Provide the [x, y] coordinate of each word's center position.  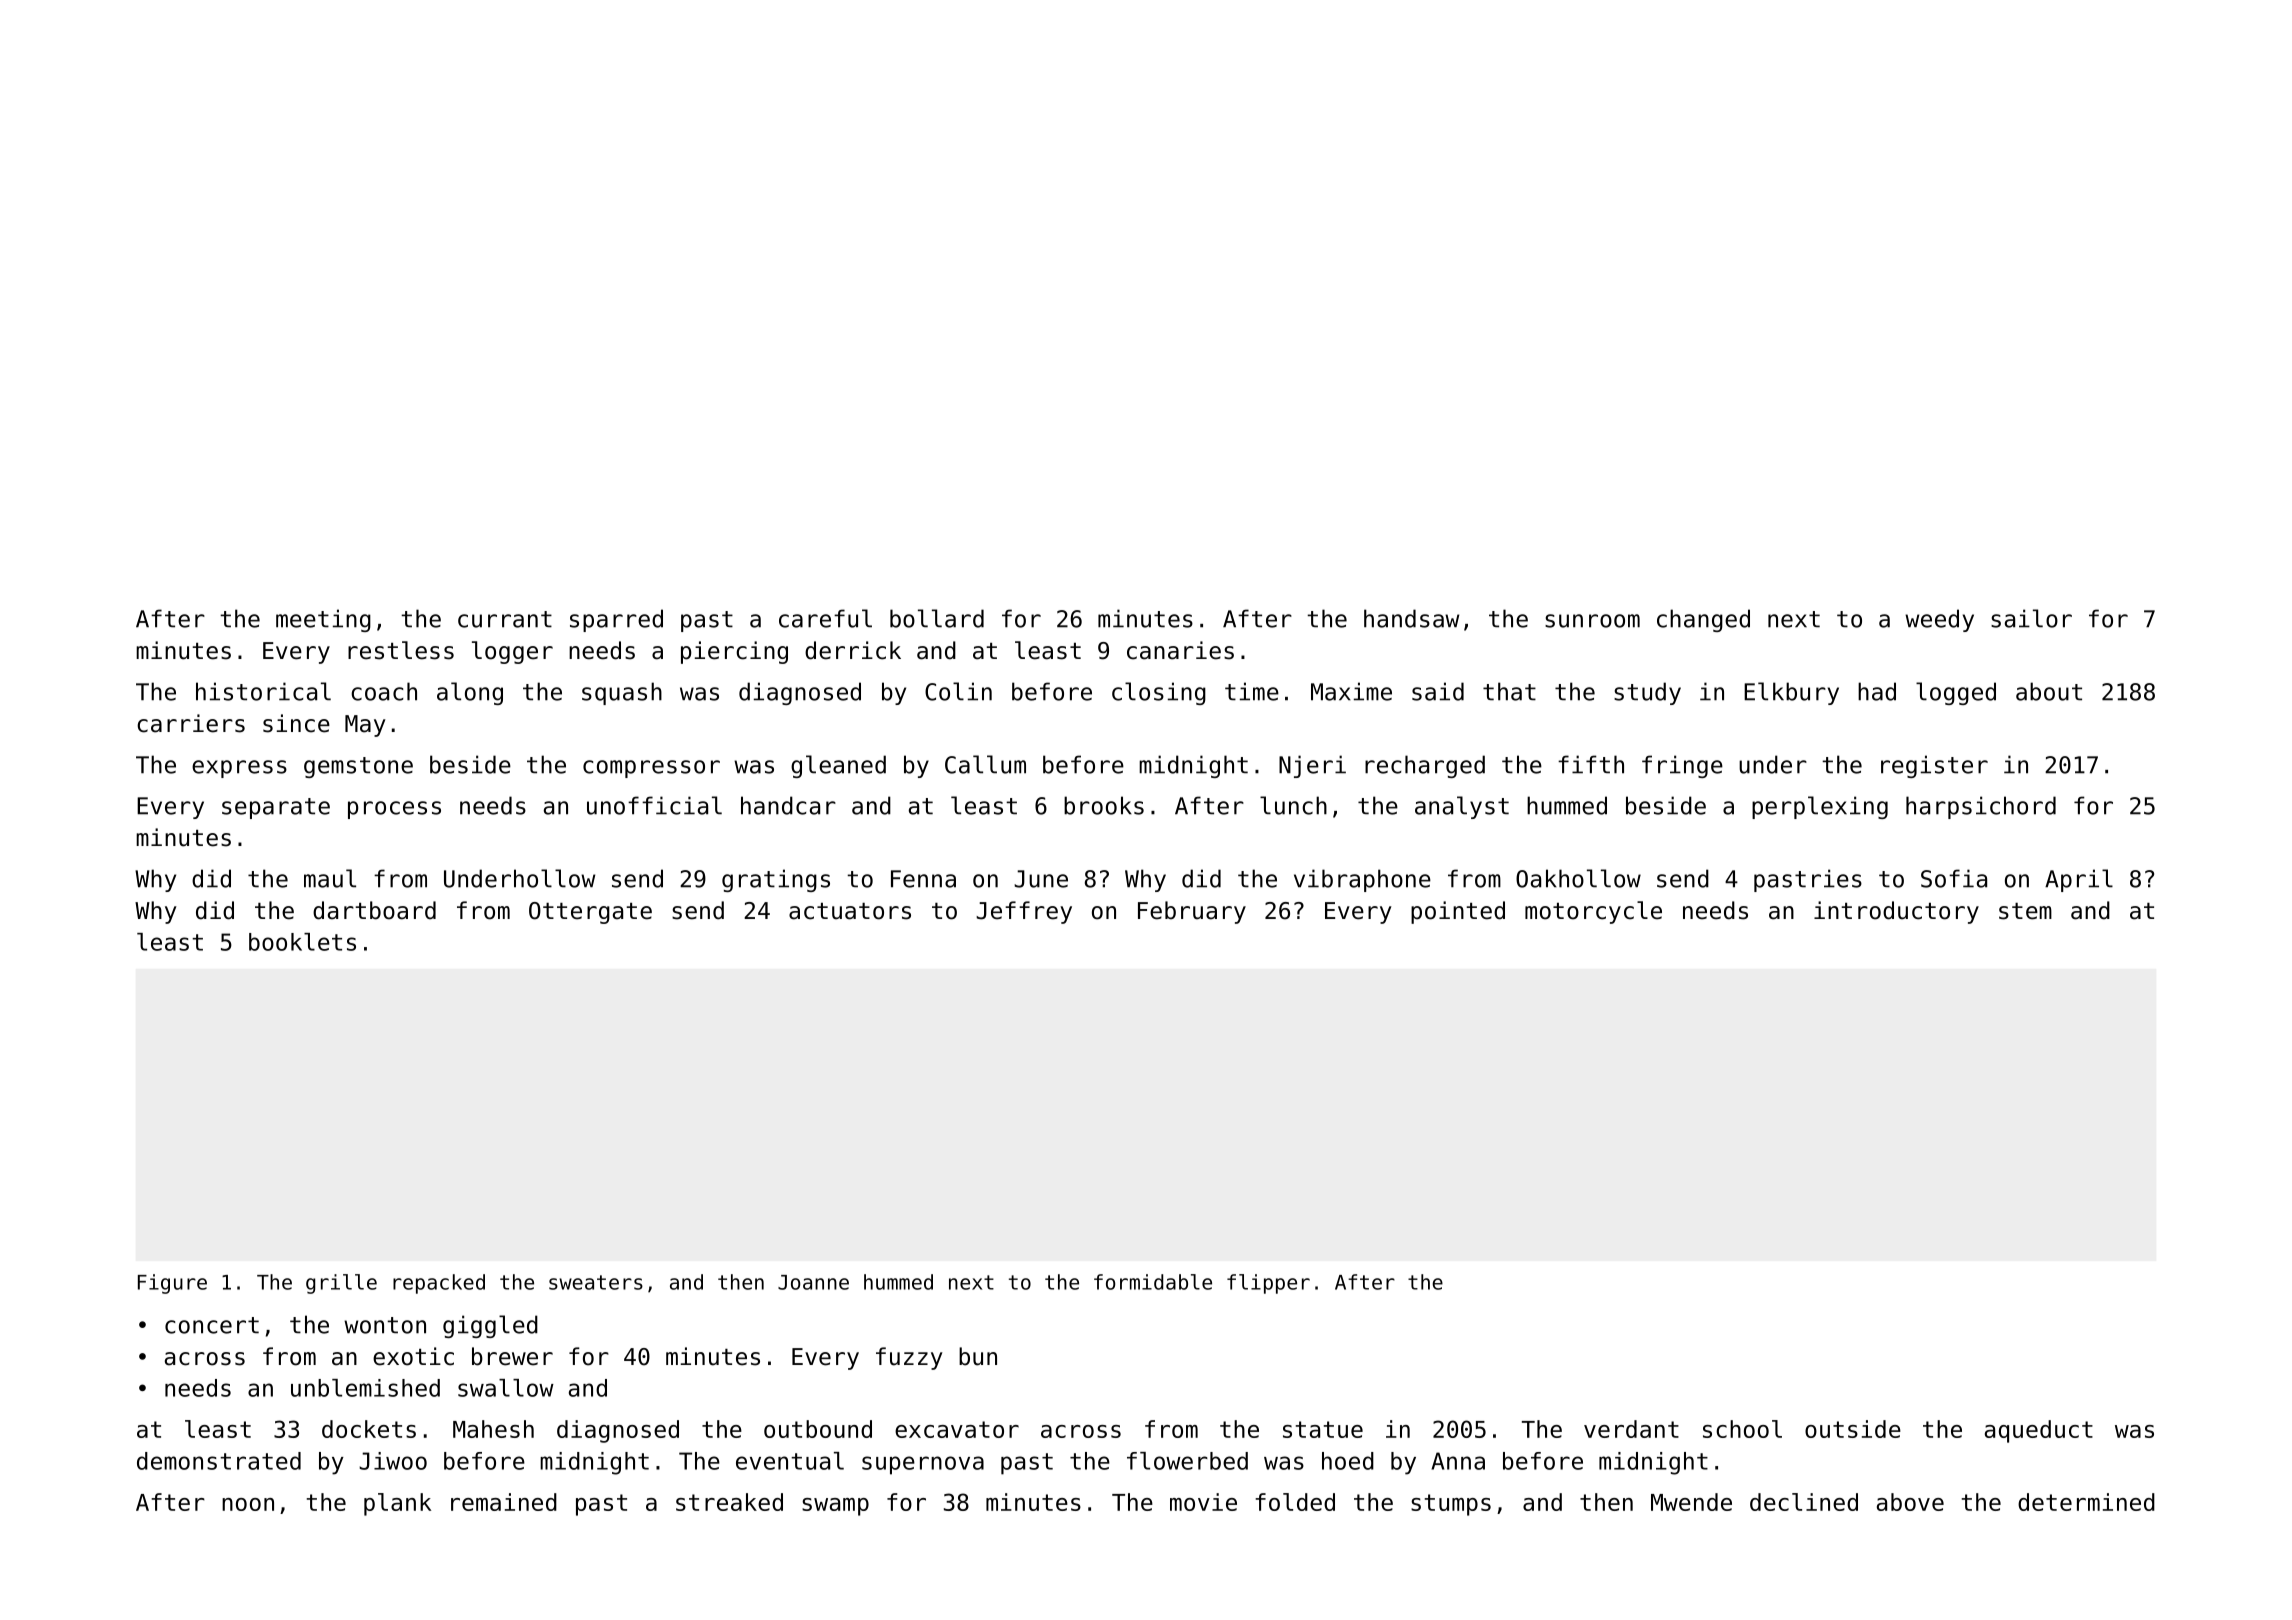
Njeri [1312, 766]
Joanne [813, 1282]
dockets [369, 1429]
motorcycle [1593, 912]
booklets [302, 942]
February [1192, 912]
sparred [616, 620]
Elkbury [1791, 693]
